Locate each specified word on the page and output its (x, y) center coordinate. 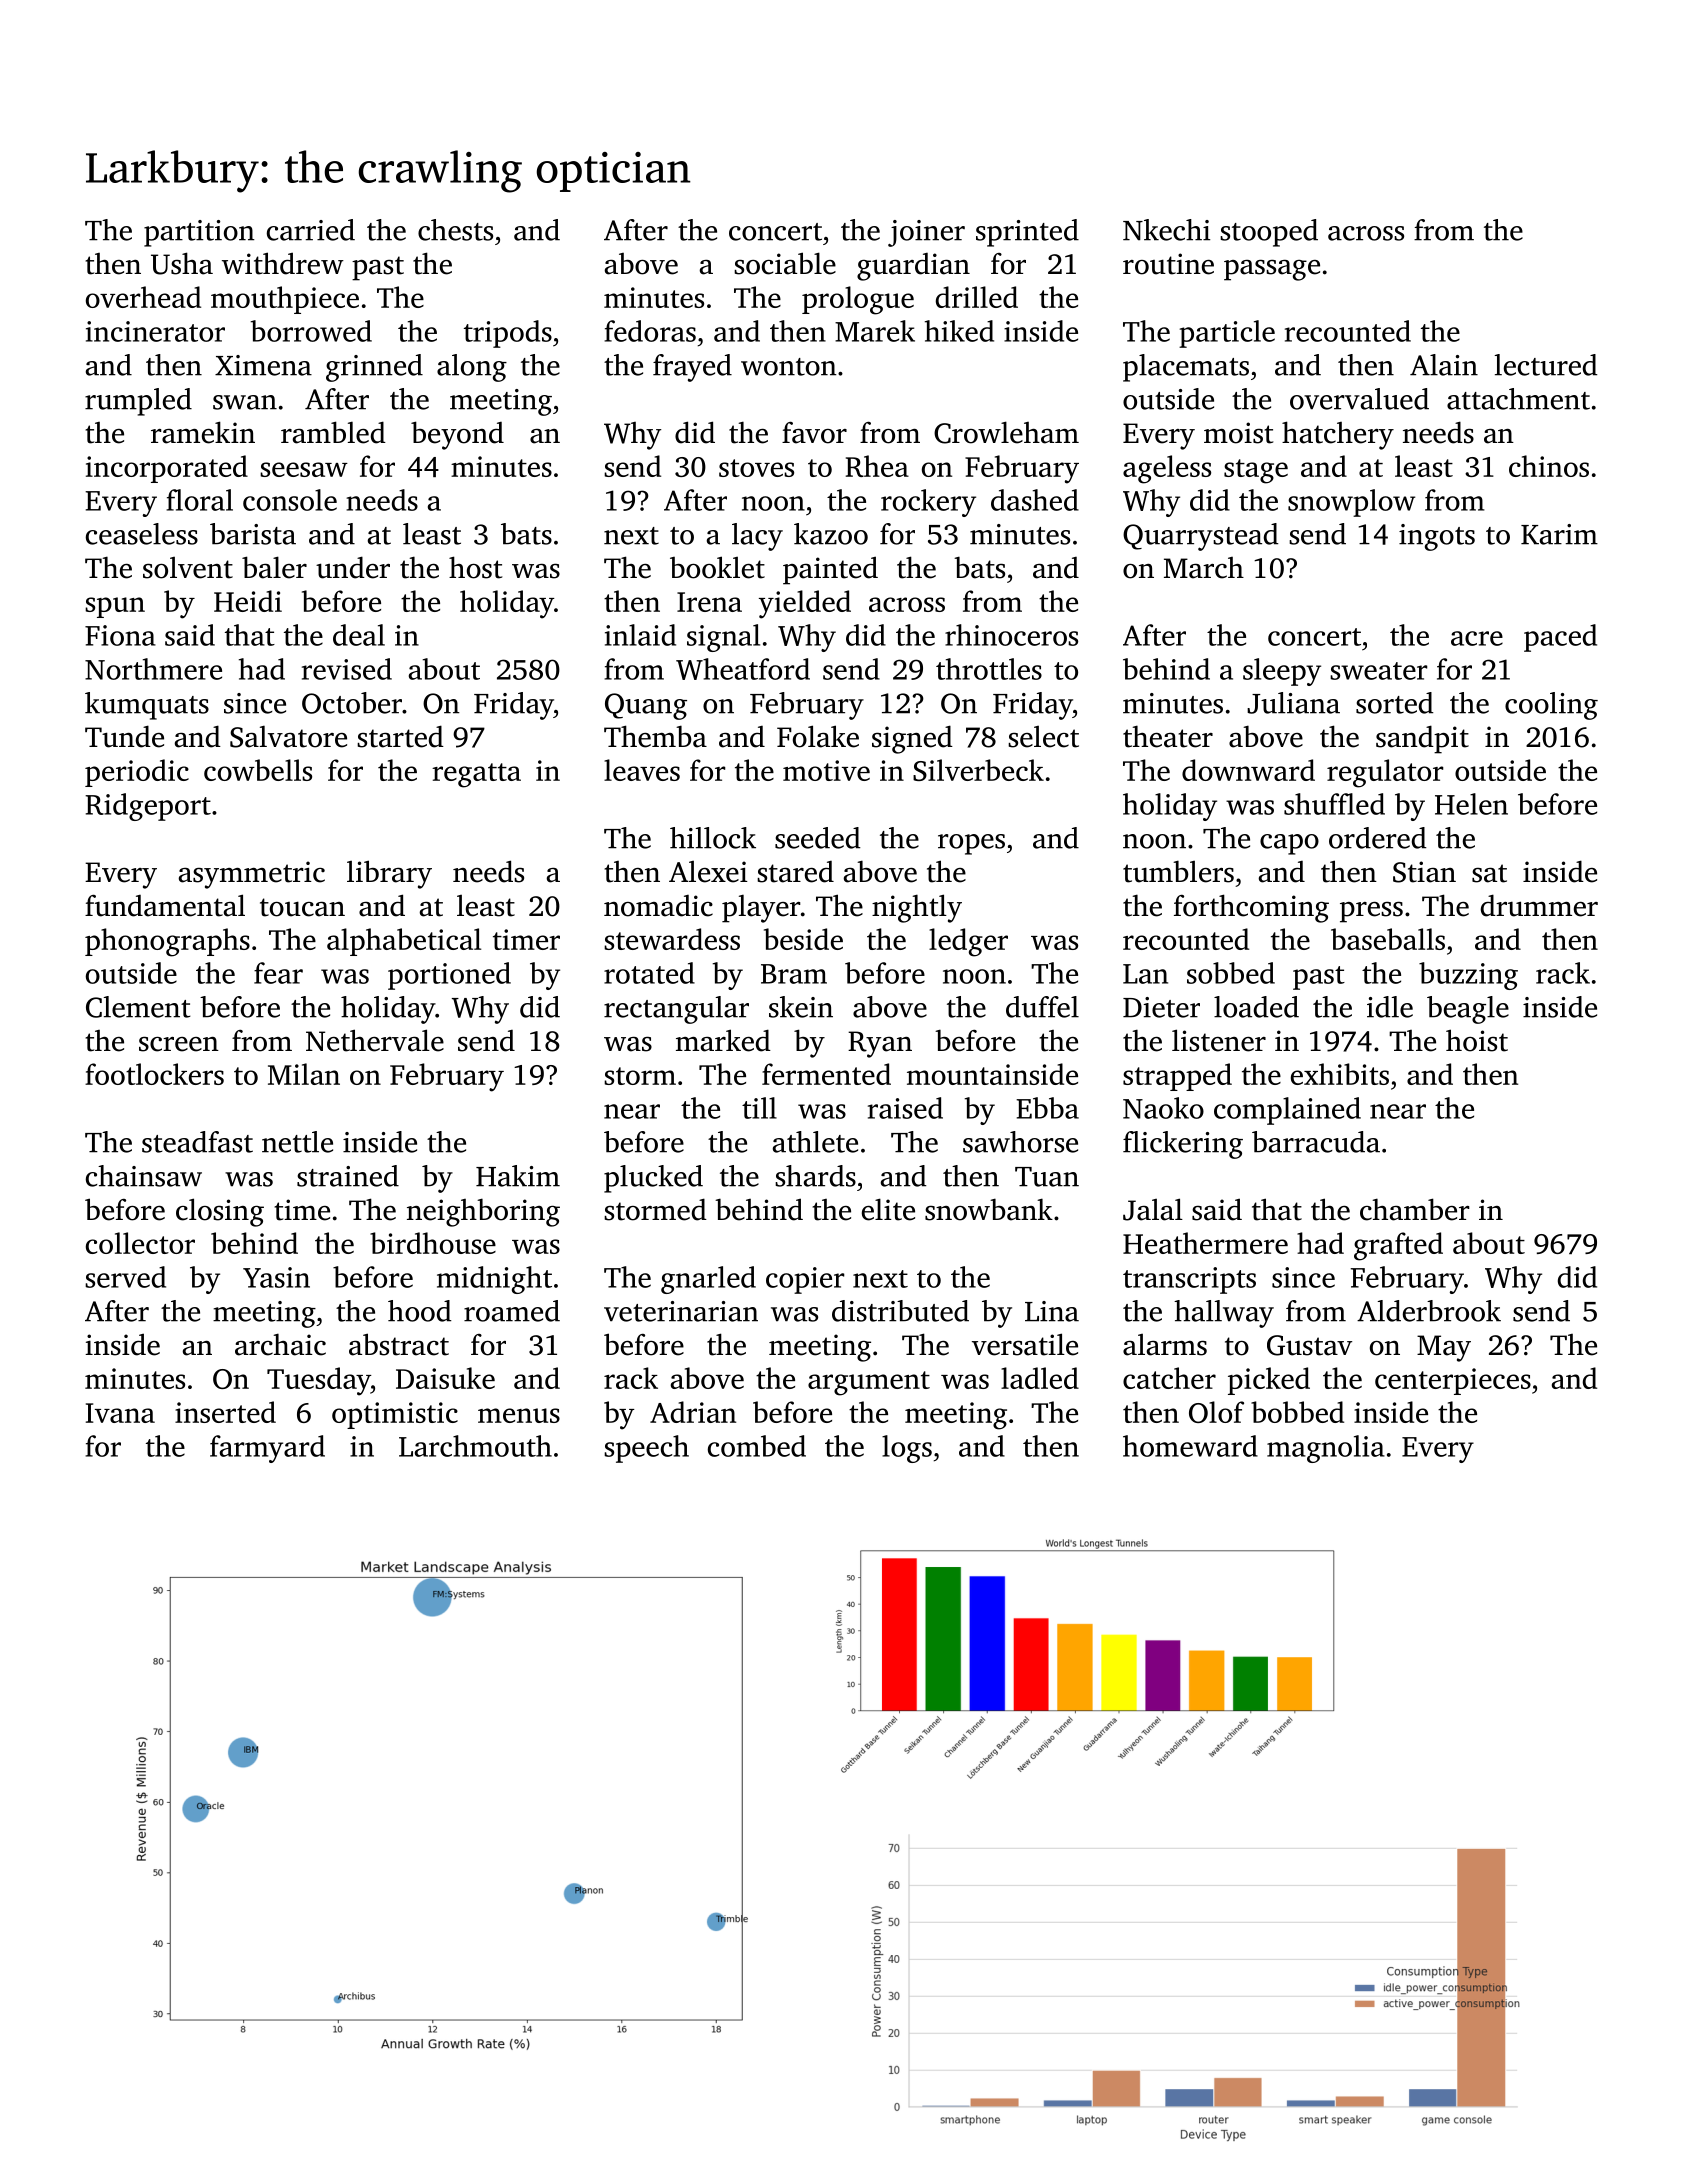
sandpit (1422, 739)
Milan (304, 1074)
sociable (785, 263)
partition (199, 233)
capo (1289, 844)
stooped (1269, 233)
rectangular (676, 1010)
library (389, 874)
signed (912, 739)
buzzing (1468, 976)
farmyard (267, 1449)
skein (801, 1007)
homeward (1190, 1446)
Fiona (120, 635)
